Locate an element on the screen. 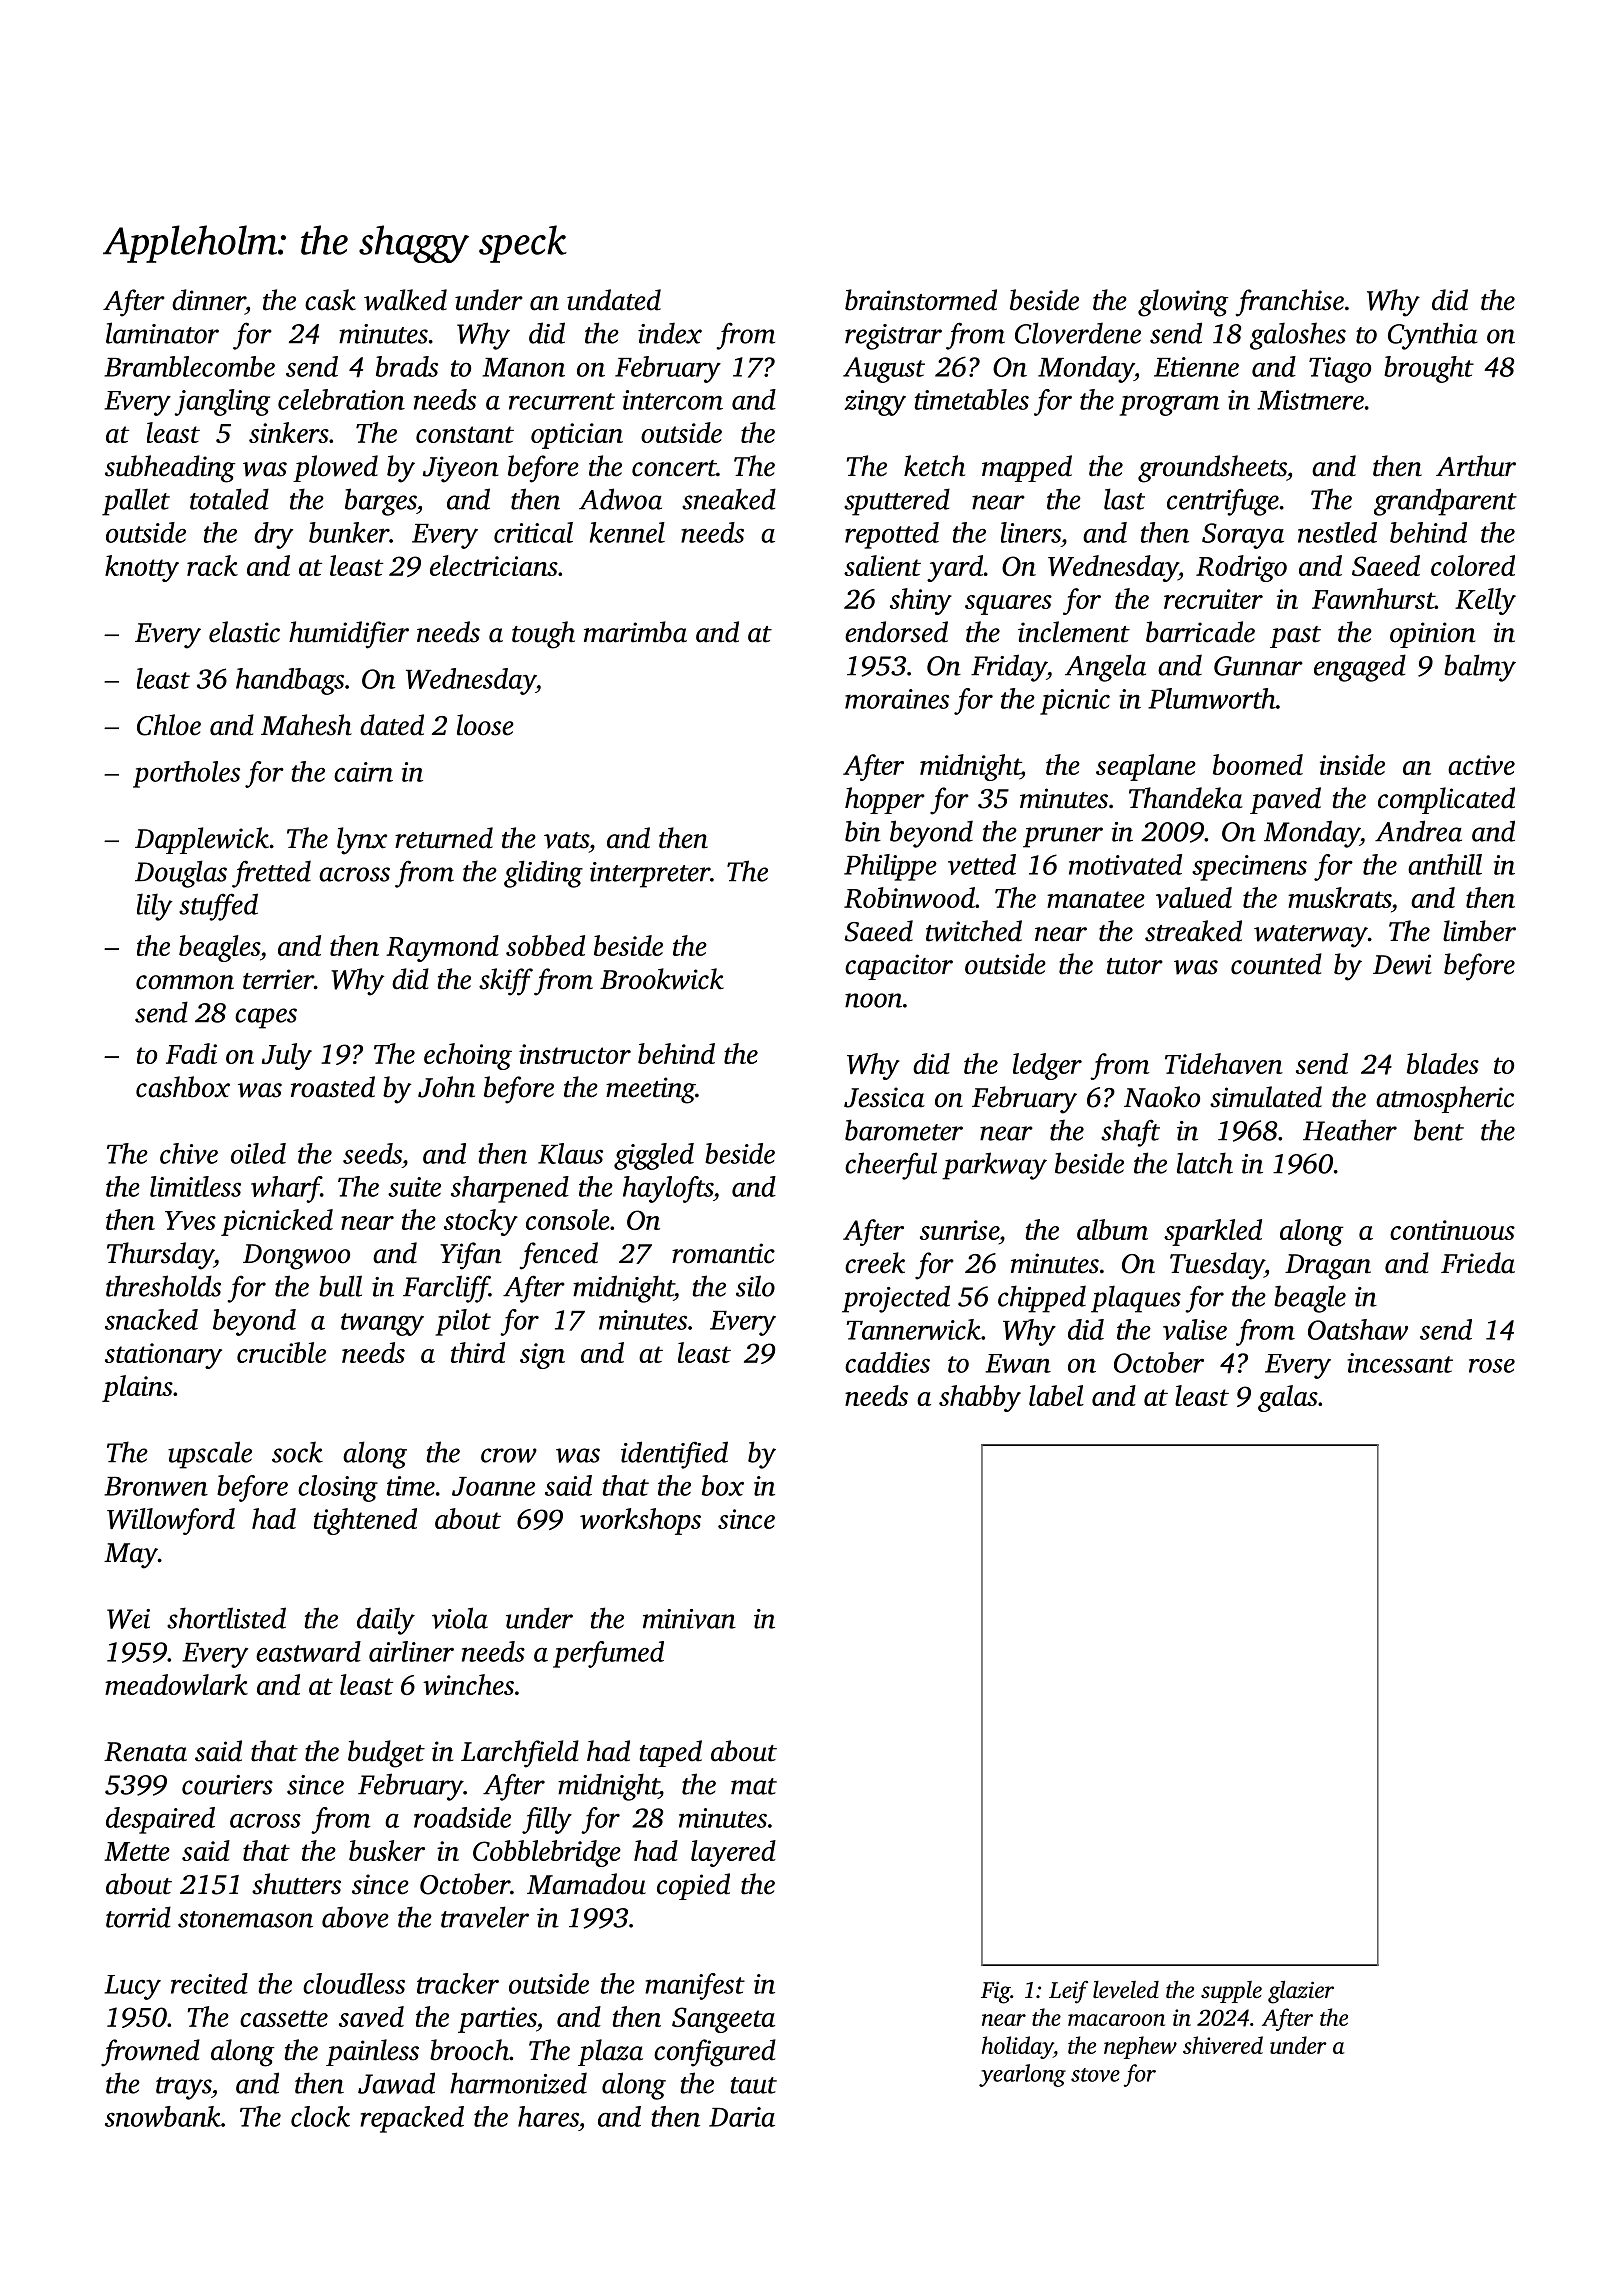 This screenshot has height=2292, width=1620. closing is located at coordinates (338, 1488).
